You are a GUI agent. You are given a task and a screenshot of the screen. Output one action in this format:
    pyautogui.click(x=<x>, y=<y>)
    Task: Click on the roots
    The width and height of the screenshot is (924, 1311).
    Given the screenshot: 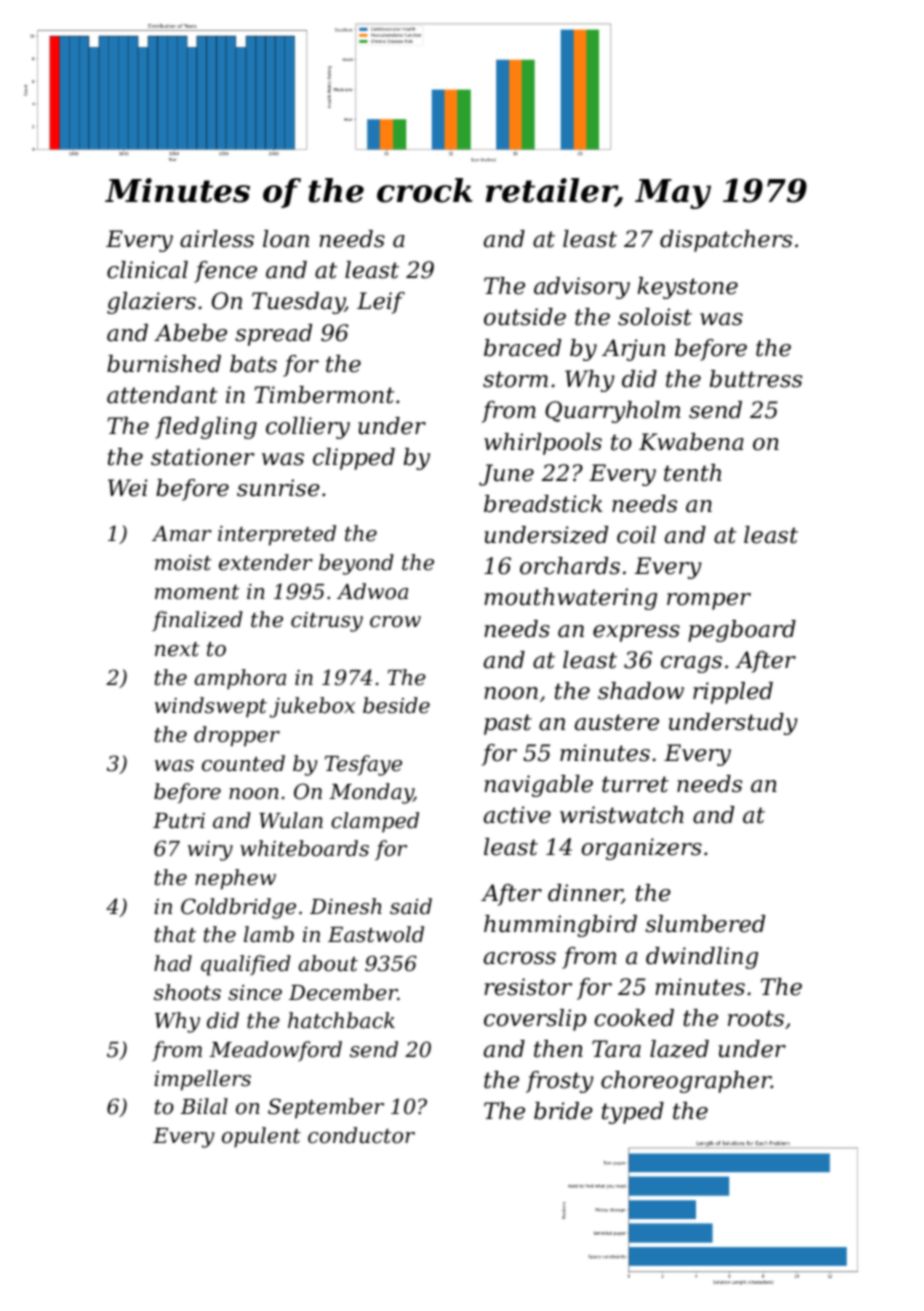 What is the action you would take?
    pyautogui.click(x=756, y=1018)
